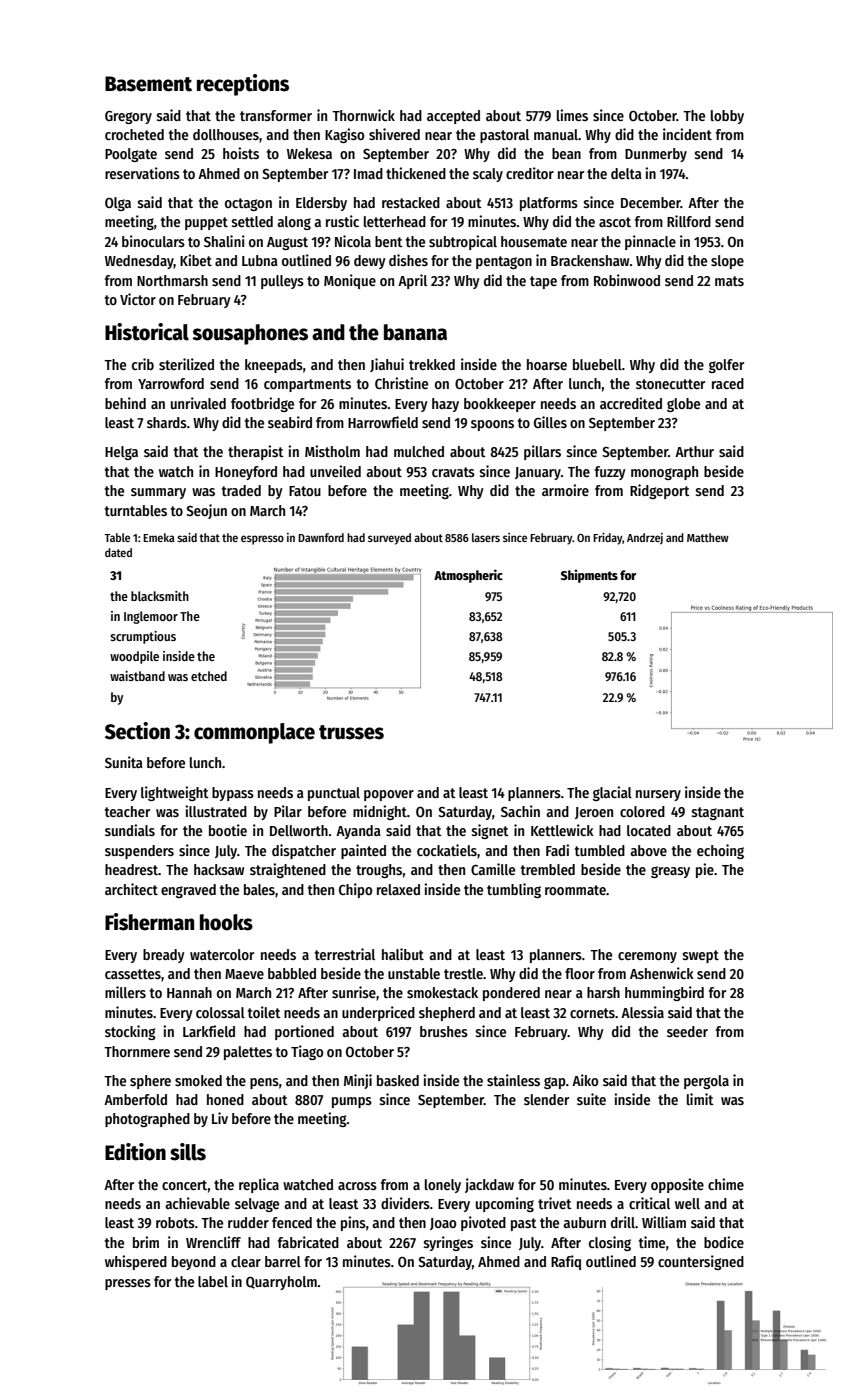  I want to click on pumps, so click(352, 1102).
